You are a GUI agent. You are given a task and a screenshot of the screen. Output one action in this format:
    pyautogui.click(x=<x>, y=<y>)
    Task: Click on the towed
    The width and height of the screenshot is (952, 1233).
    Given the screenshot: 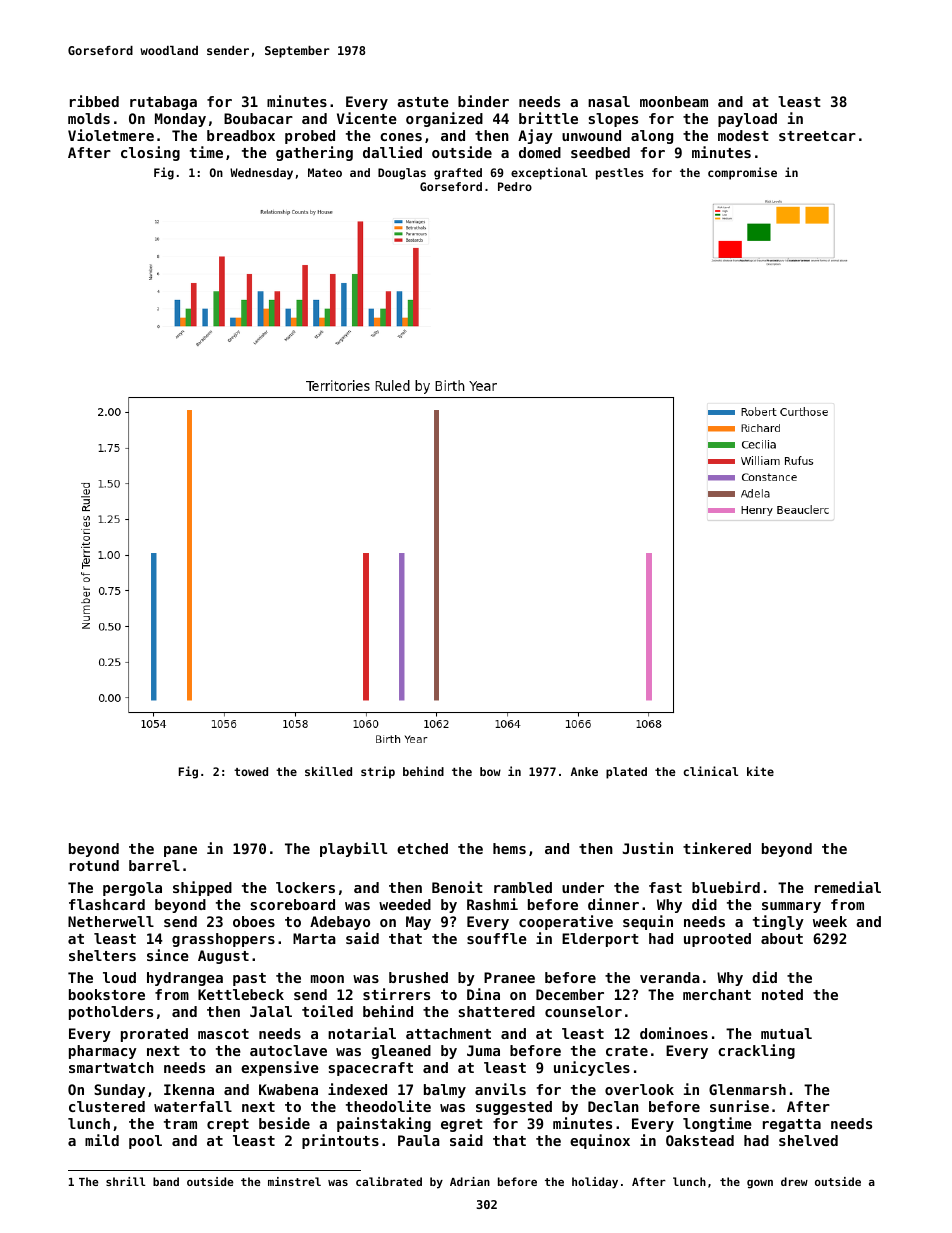 What is the action you would take?
    pyautogui.click(x=251, y=771)
